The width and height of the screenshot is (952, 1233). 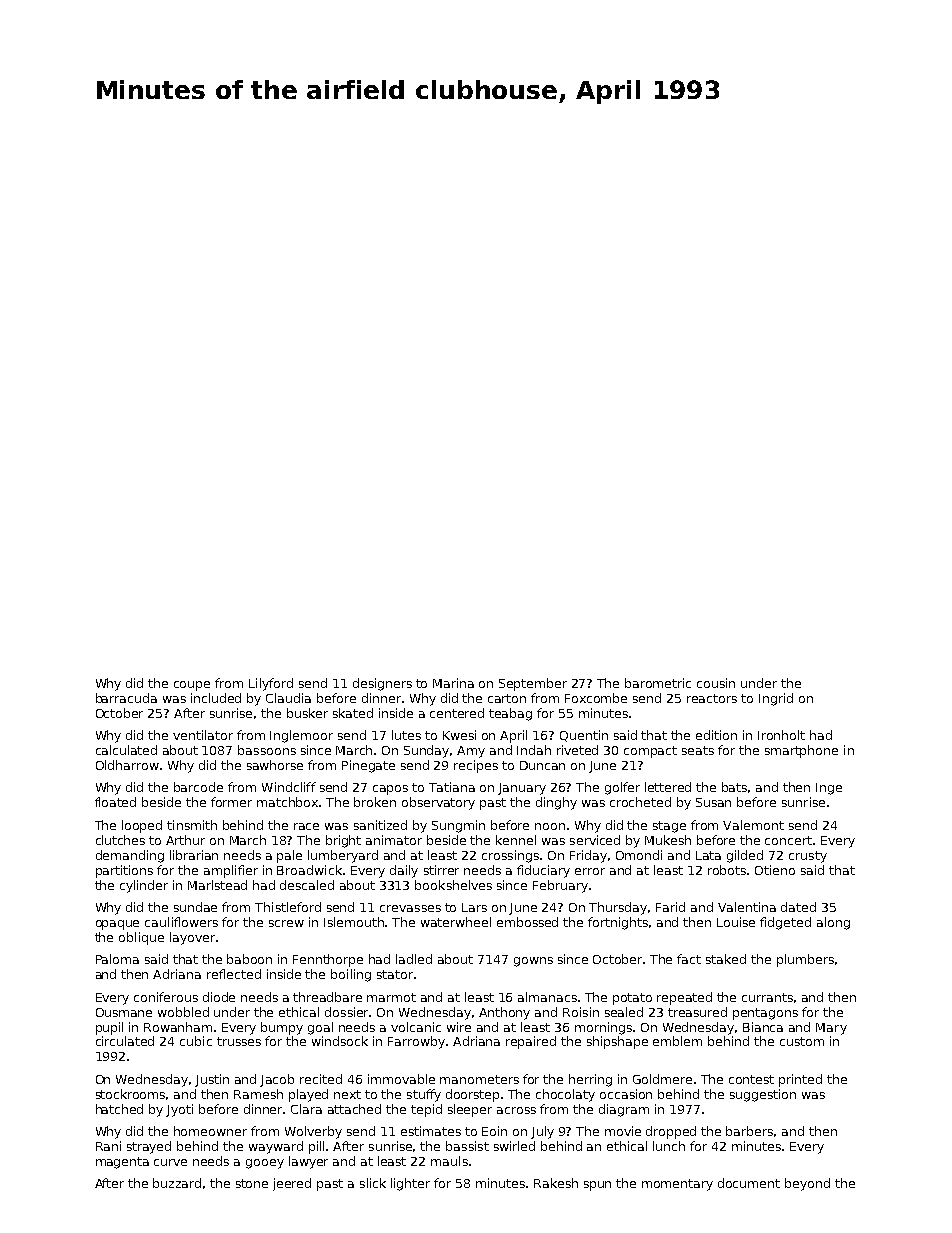 What do you see at coordinates (141, 938) in the screenshot?
I see `oblique` at bounding box center [141, 938].
